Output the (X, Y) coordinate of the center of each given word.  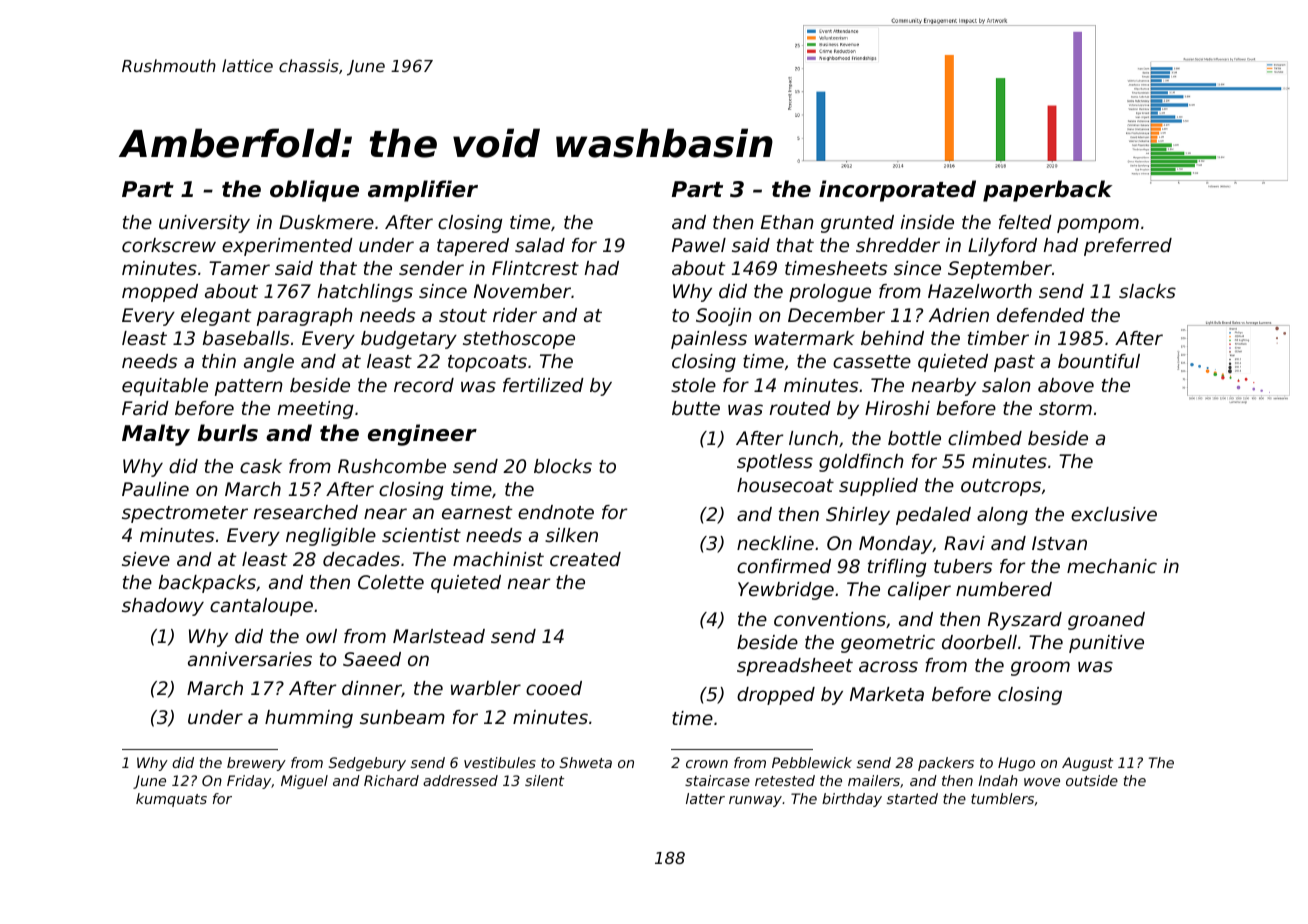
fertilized (543, 385)
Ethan (787, 222)
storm (1065, 408)
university (204, 224)
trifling (897, 568)
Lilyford (1002, 247)
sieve (146, 559)
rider (515, 315)
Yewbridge (786, 591)
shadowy (163, 607)
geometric (888, 644)
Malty (156, 435)
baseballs (246, 338)
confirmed (784, 566)
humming (309, 719)
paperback (1047, 191)
